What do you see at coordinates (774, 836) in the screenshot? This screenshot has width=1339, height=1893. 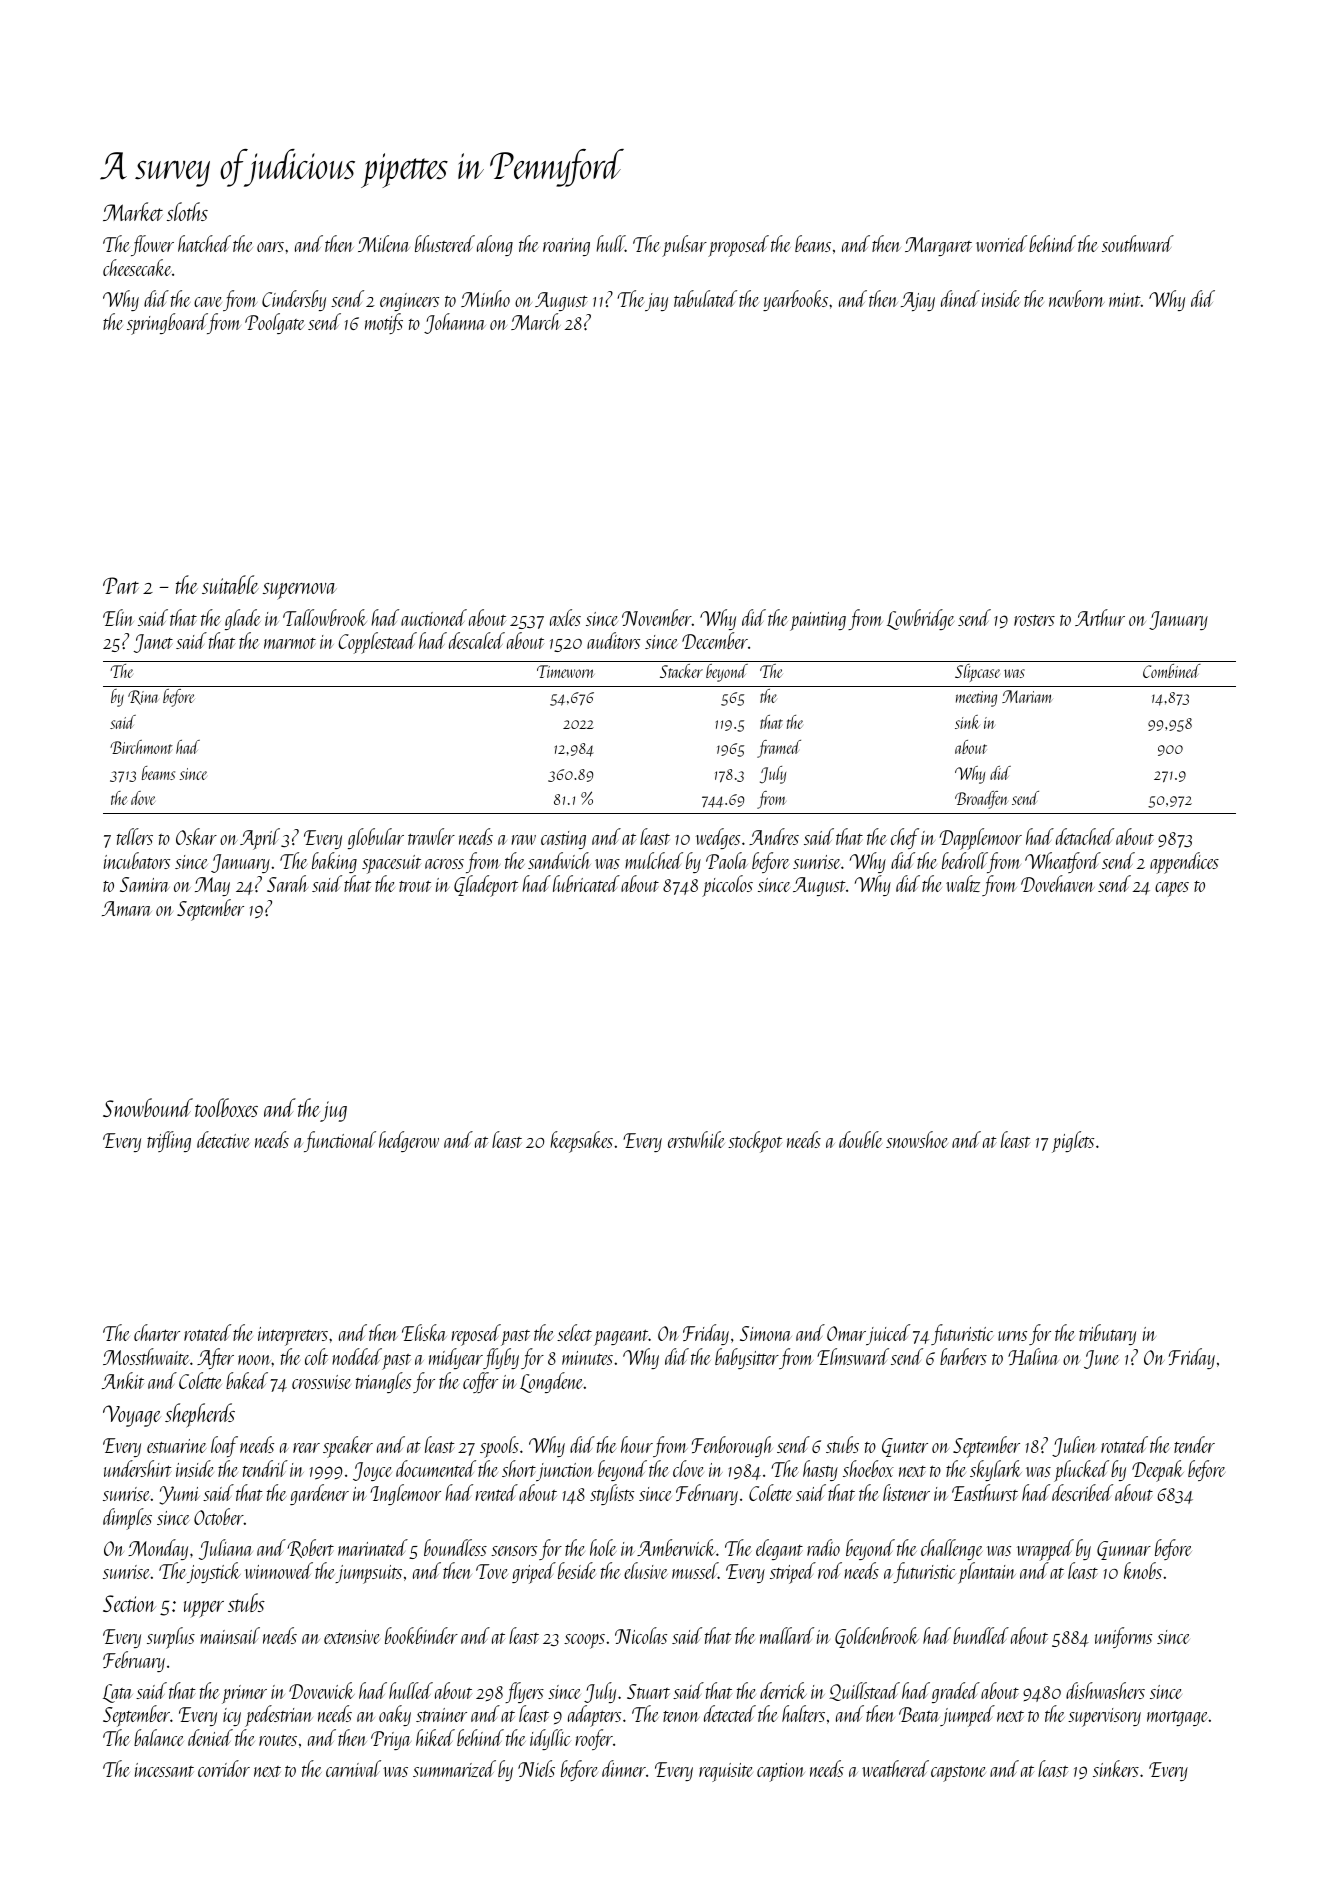 I see `Andres` at bounding box center [774, 836].
